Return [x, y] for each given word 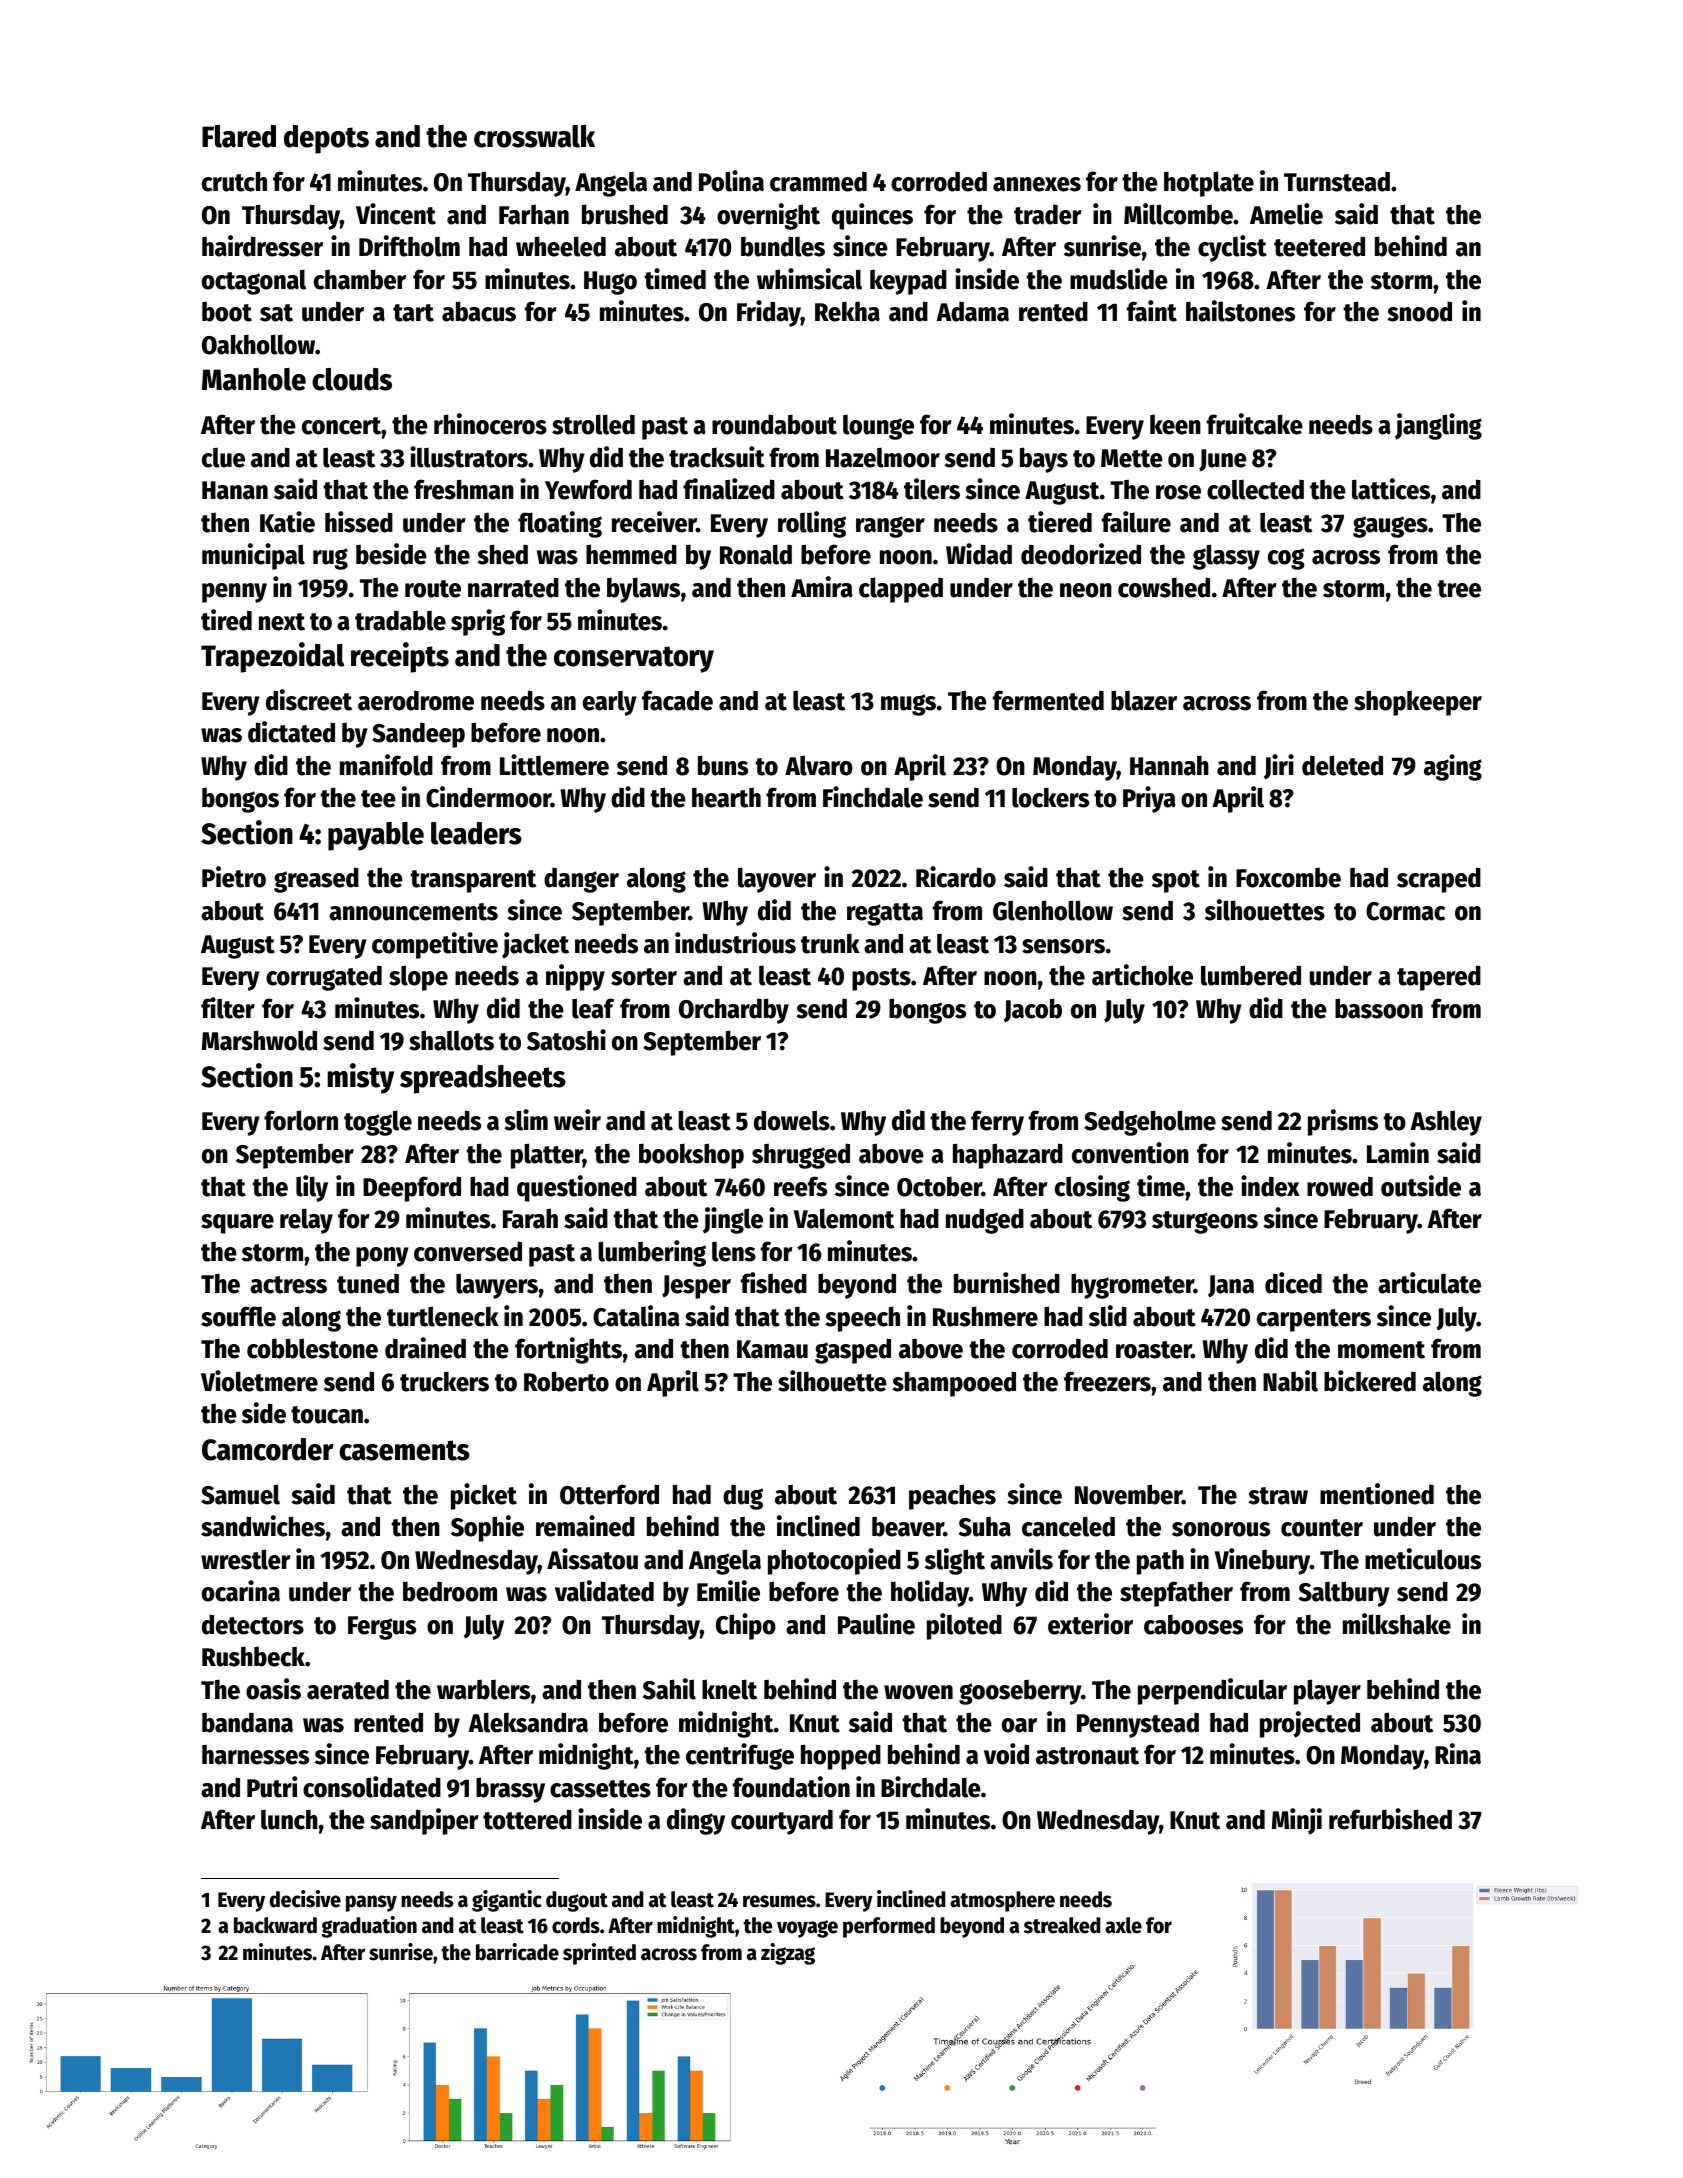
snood [1419, 311]
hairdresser [262, 246]
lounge [878, 427]
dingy [696, 1821]
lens [734, 1252]
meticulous [1423, 1559]
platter [547, 1156]
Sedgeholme [1150, 1123]
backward [275, 1925]
